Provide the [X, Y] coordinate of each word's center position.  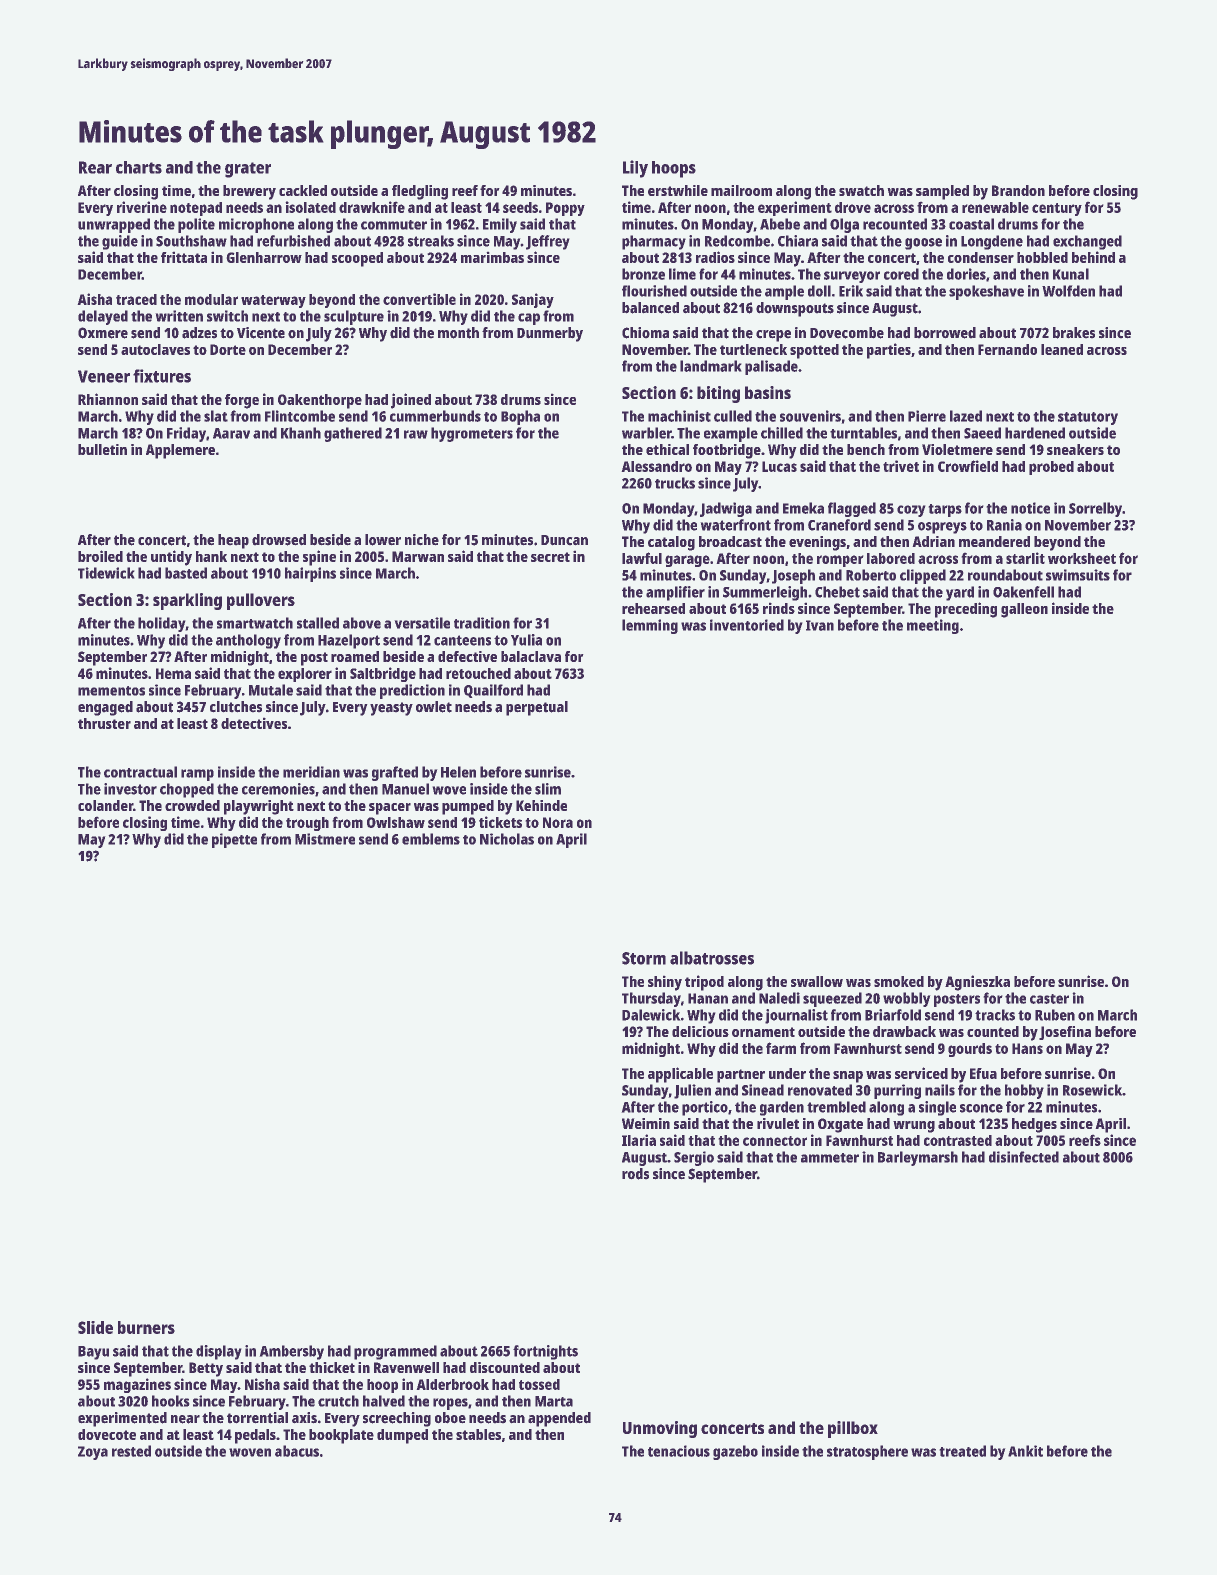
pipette [234, 840]
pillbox [853, 1429]
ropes [450, 1404]
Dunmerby [550, 334]
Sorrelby [1095, 509]
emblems [431, 839]
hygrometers [472, 434]
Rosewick [1092, 1090]
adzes [199, 333]
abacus [297, 1451]
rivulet [778, 1123]
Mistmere [325, 839]
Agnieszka [977, 983]
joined [411, 401]
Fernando [1007, 349]
